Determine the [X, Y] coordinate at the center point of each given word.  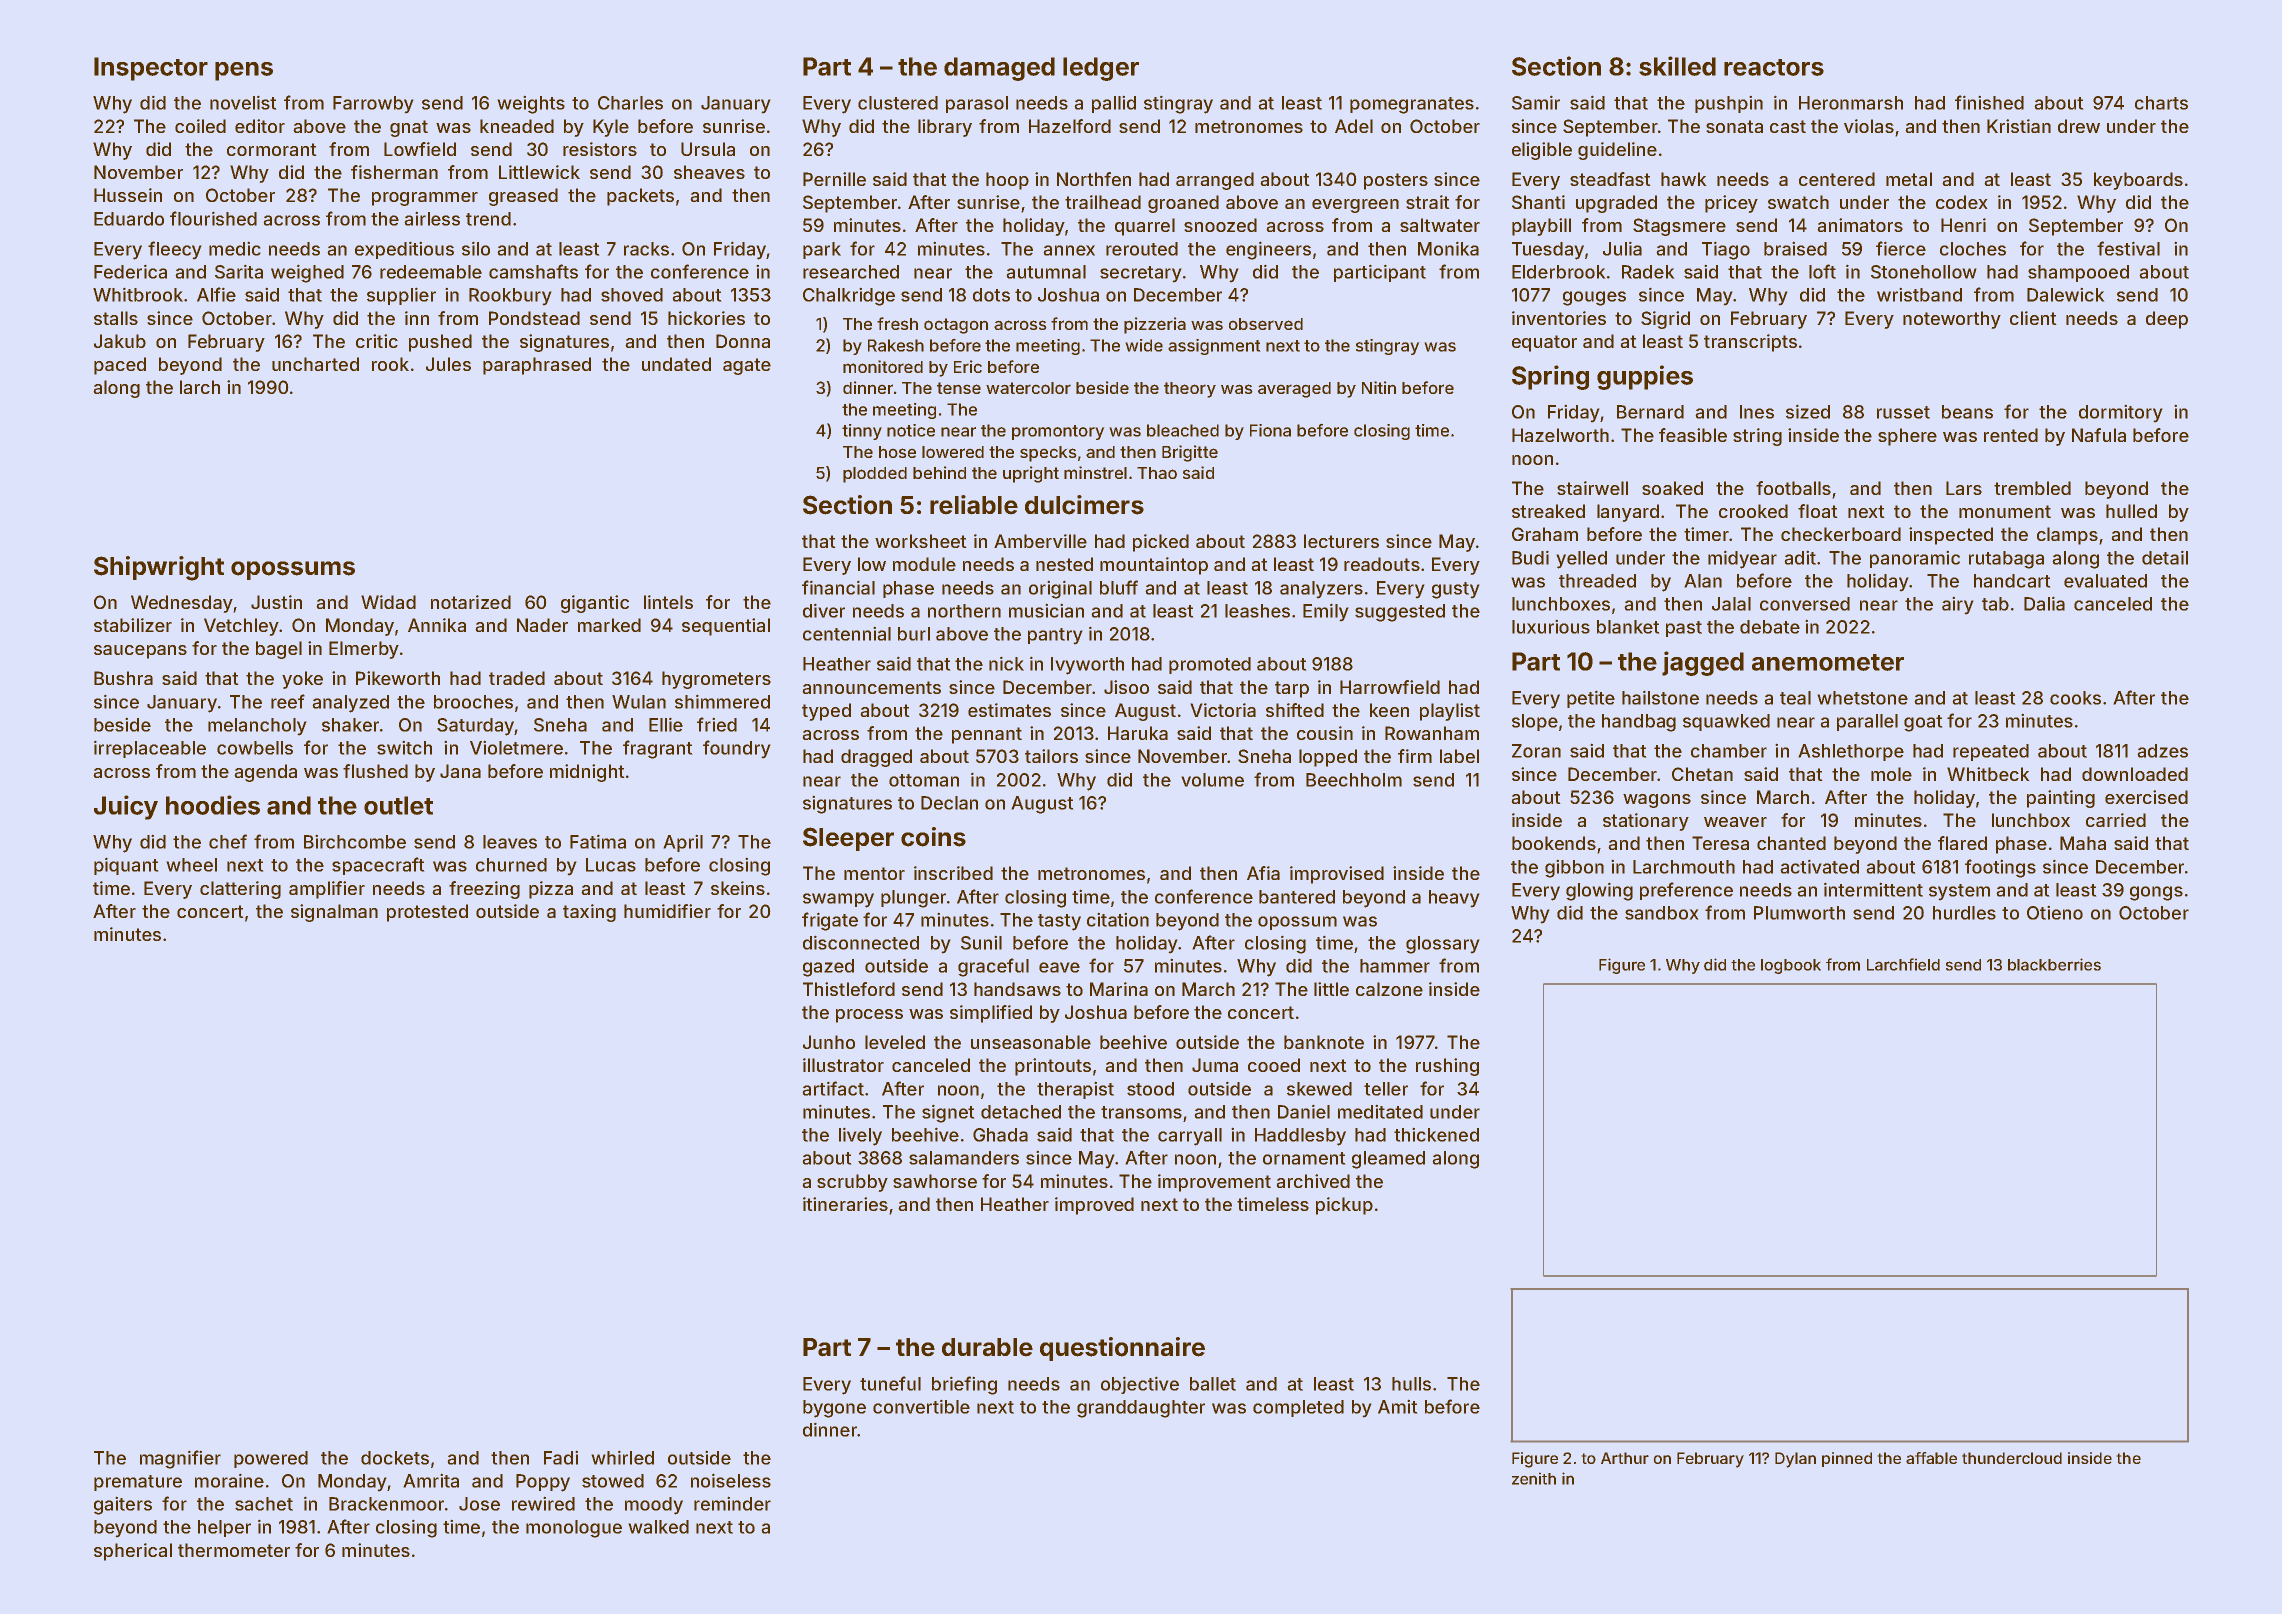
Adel [1354, 126]
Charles [630, 103]
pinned [1847, 1459]
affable [1931, 1458]
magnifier [180, 1459]
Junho [829, 1042]
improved [1094, 1206]
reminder [732, 1503]
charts [2161, 103]
